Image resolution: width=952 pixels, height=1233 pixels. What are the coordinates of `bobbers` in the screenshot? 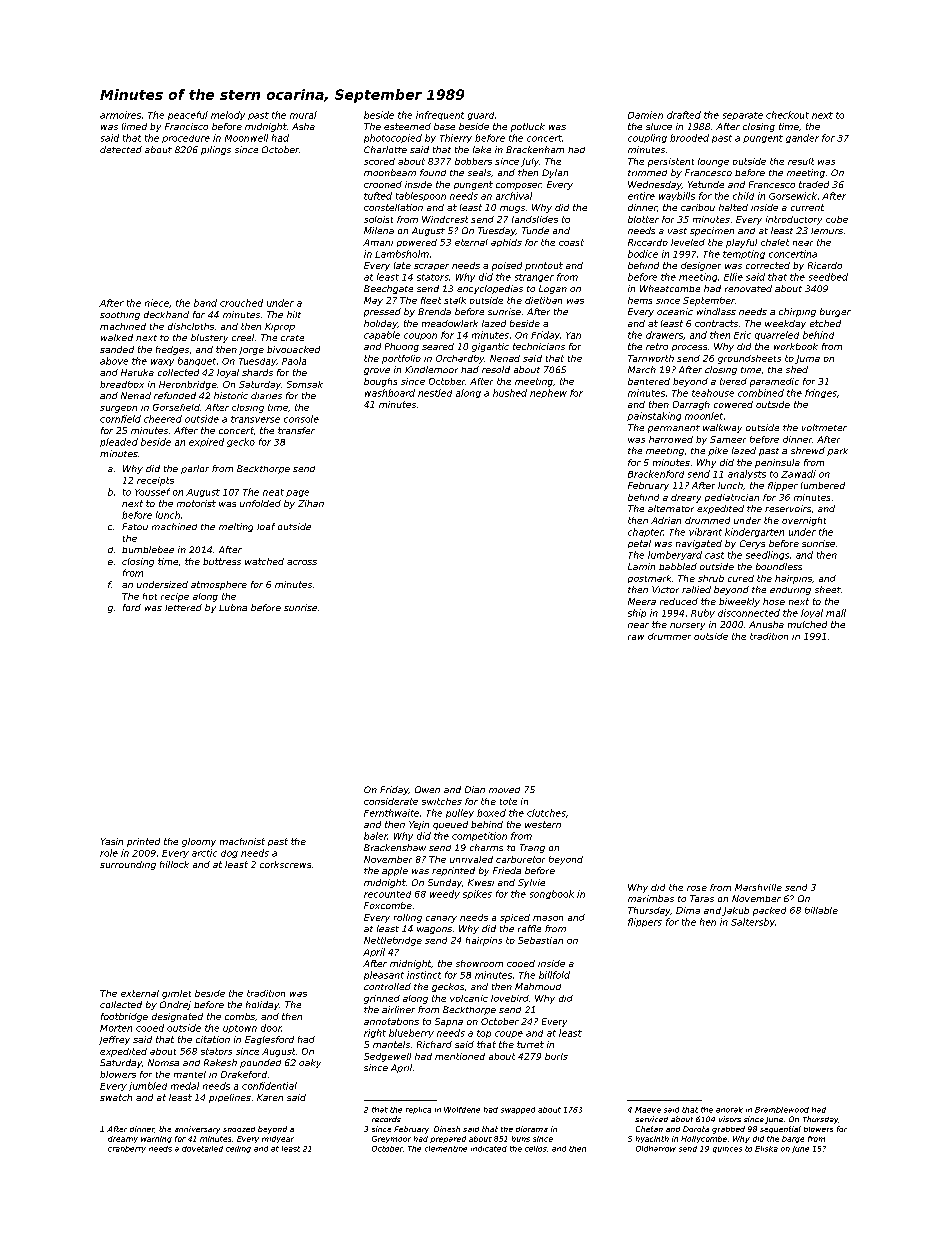 It's located at (473, 161).
